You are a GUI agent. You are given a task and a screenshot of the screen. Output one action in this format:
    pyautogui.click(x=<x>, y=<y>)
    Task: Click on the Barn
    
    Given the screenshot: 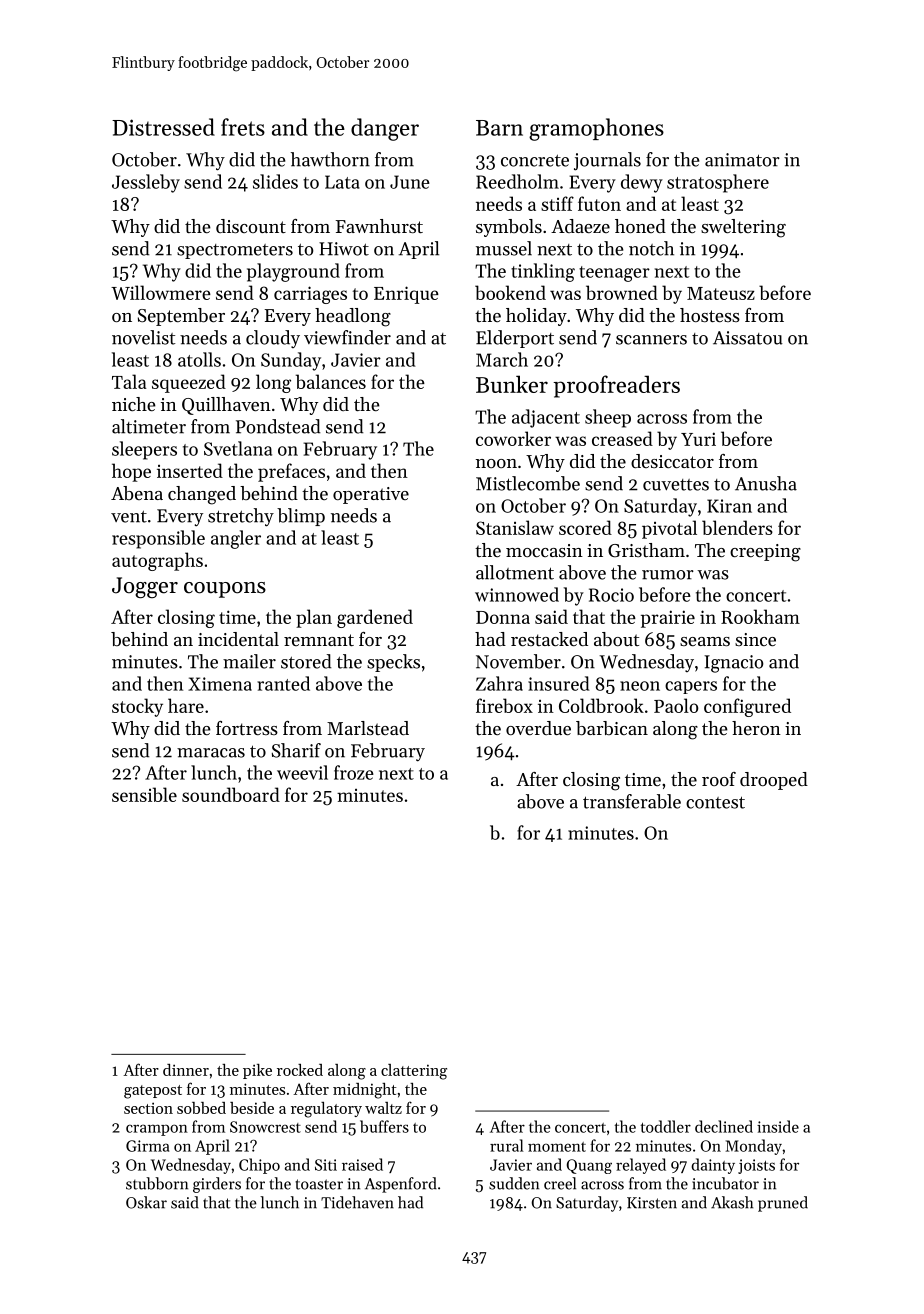 What is the action you would take?
    pyautogui.click(x=499, y=128)
